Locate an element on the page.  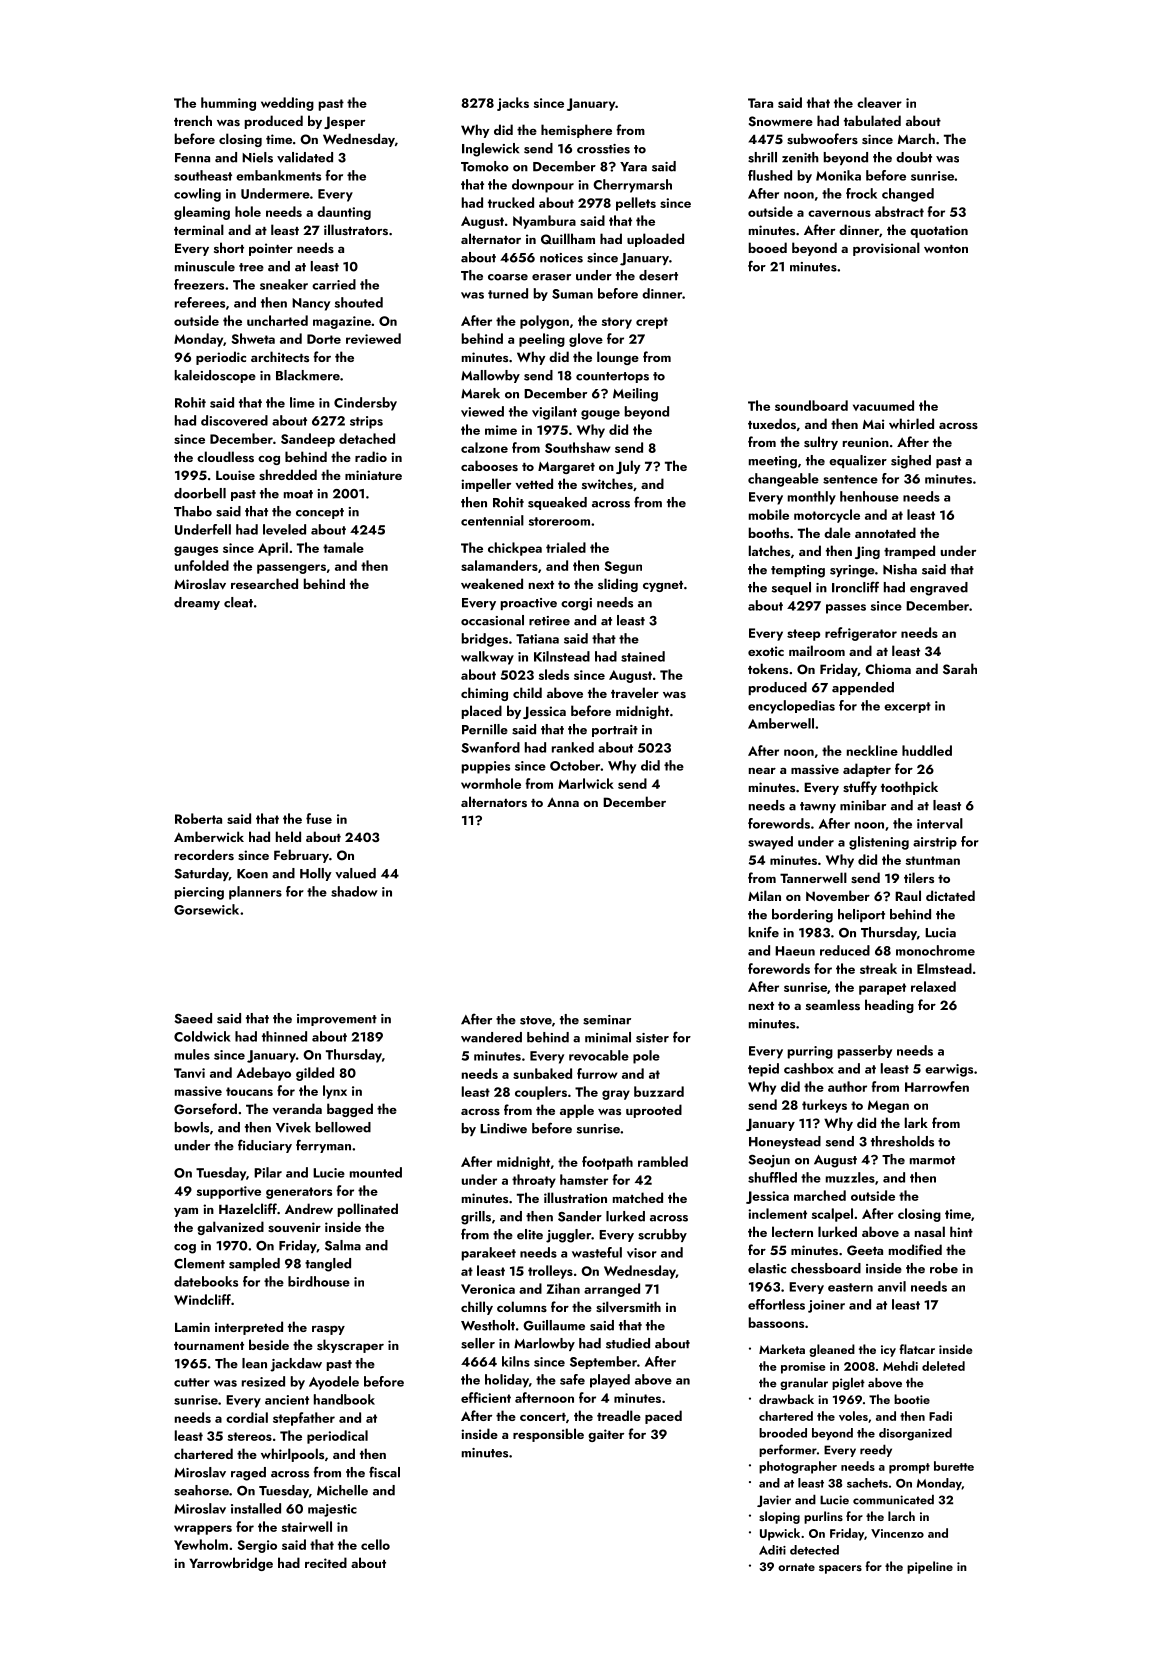
recited is located at coordinates (326, 1562).
